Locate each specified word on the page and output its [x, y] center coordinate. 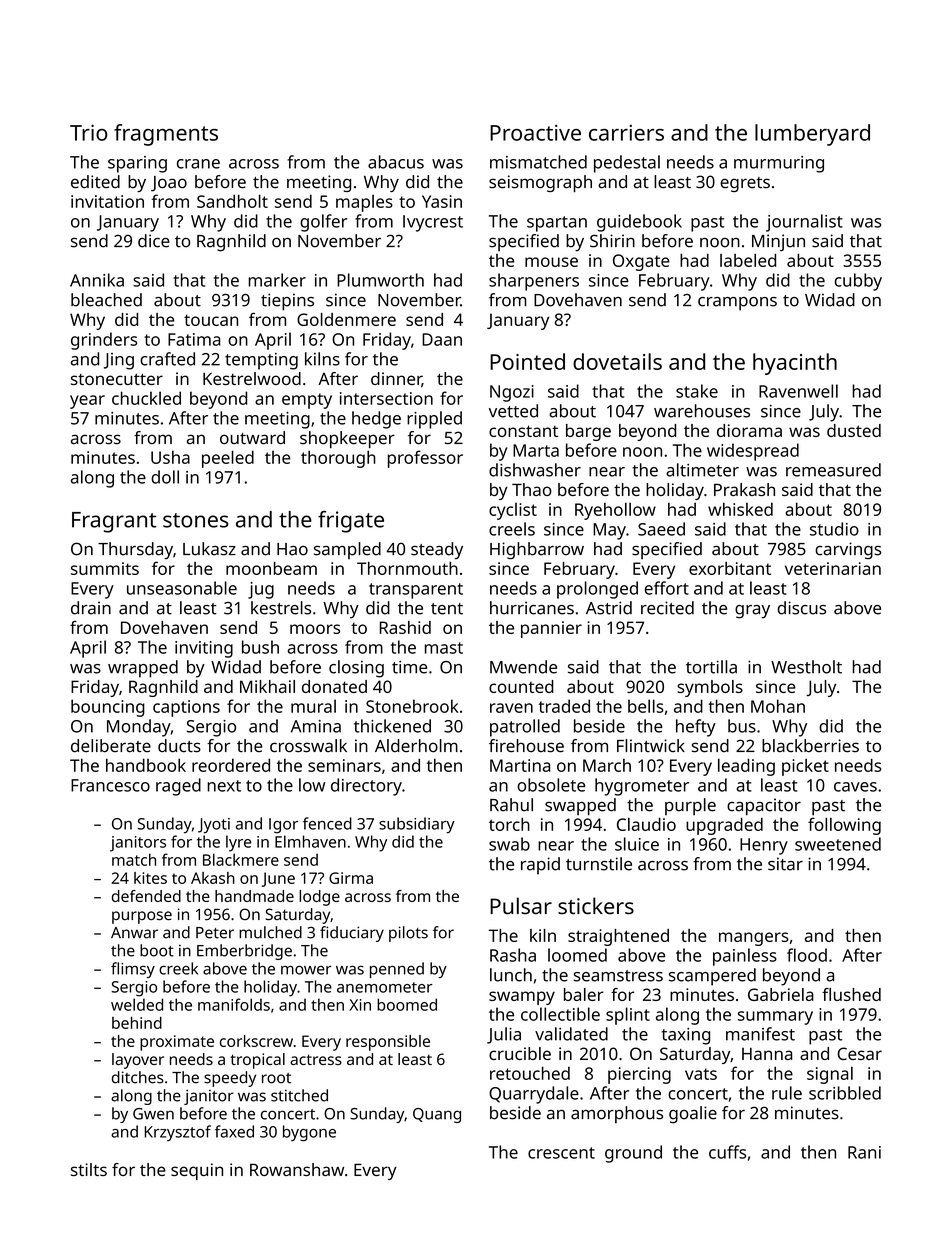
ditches [138, 1077]
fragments [166, 135]
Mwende [523, 667]
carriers [626, 132]
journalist [804, 223]
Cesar [859, 1053]
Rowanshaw [297, 1169]
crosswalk [308, 746]
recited [667, 608]
